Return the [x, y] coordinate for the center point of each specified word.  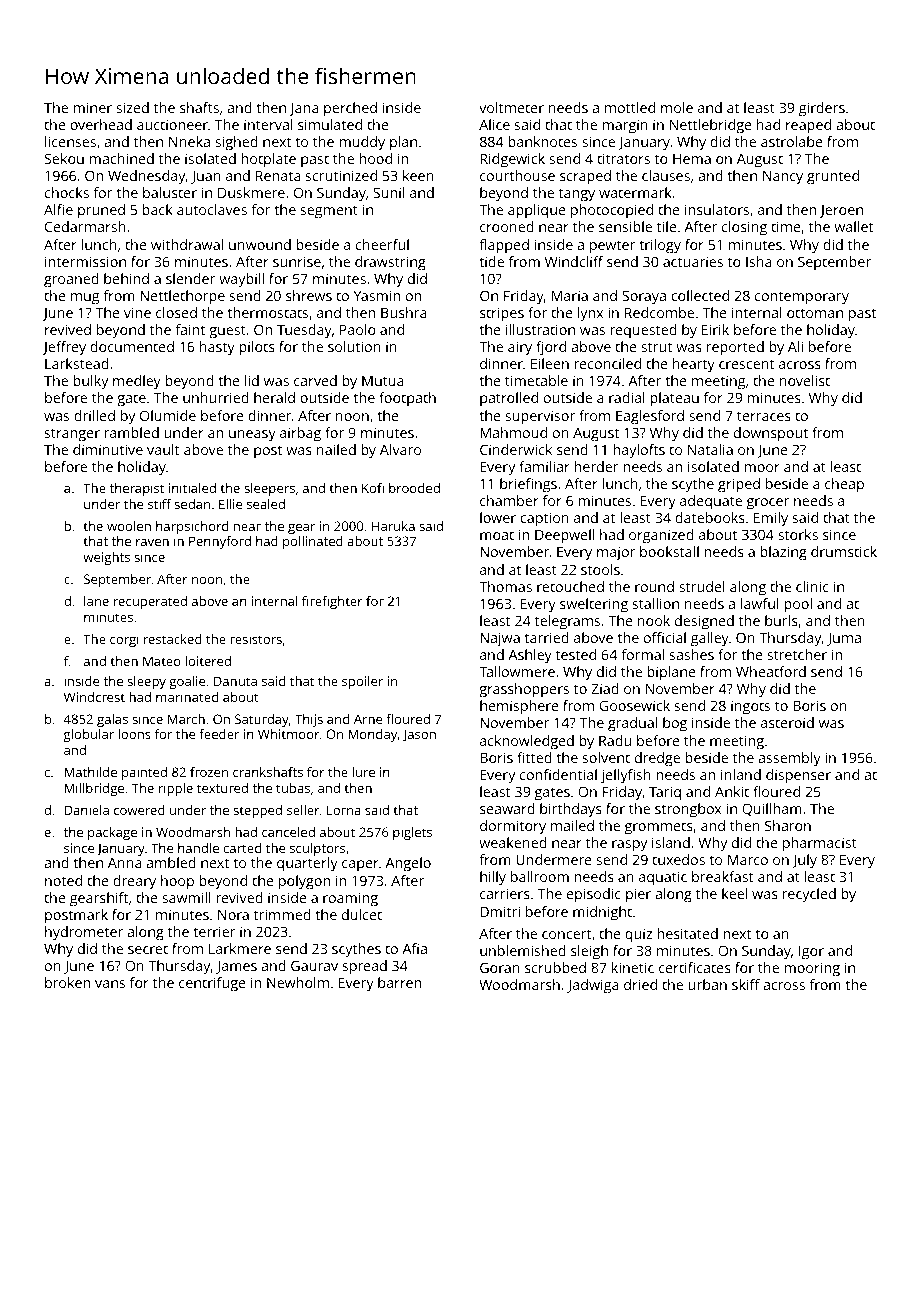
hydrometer [84, 933]
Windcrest [94, 697]
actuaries [693, 261]
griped [739, 485]
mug [85, 299]
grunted [833, 177]
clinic [812, 586]
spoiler [362, 682]
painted [144, 773]
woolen [129, 526]
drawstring [390, 263]
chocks [67, 192]
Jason [419, 735]
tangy [577, 195]
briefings [528, 485]
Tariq [665, 793]
